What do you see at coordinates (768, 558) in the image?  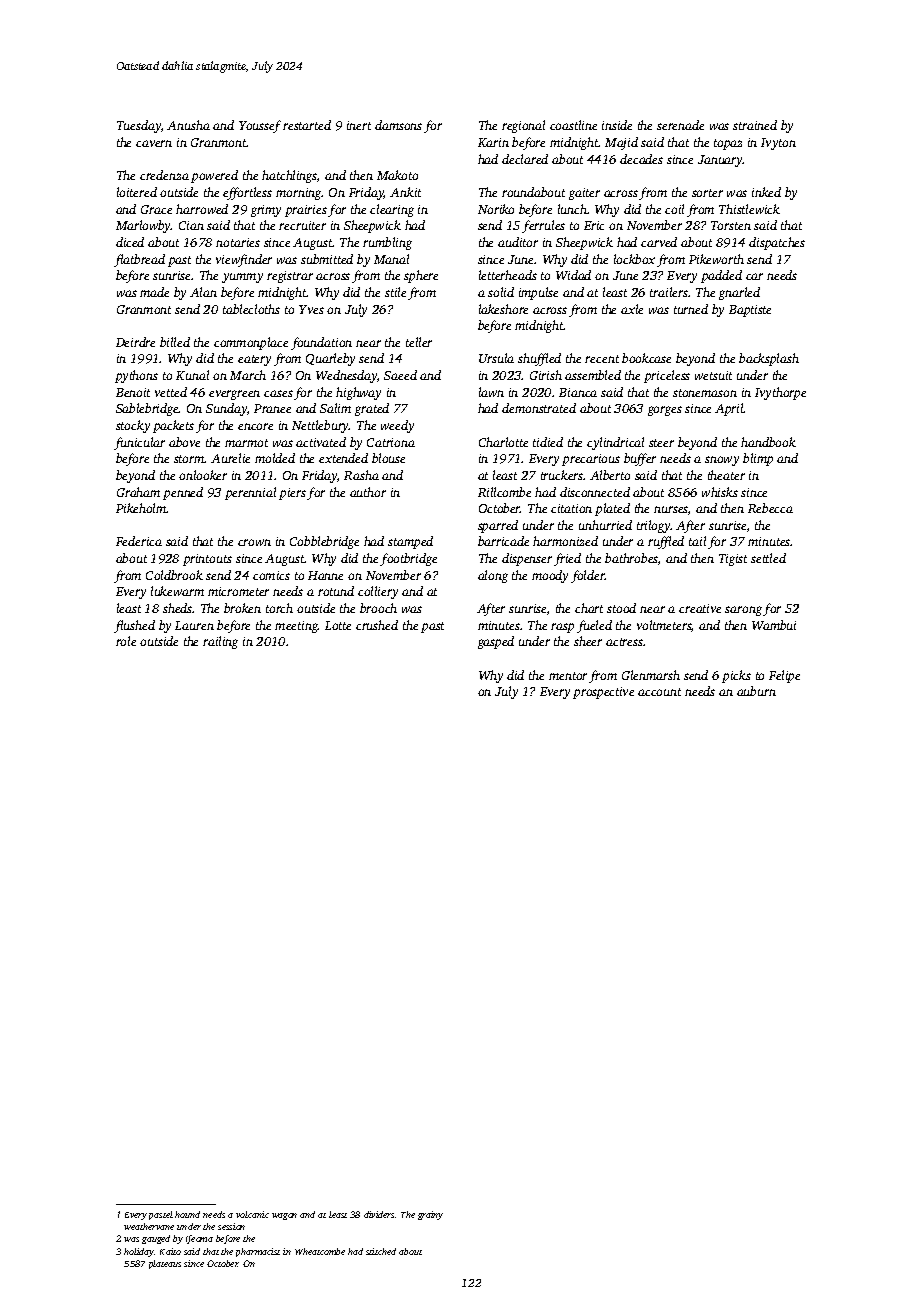 I see `settled` at bounding box center [768, 558].
